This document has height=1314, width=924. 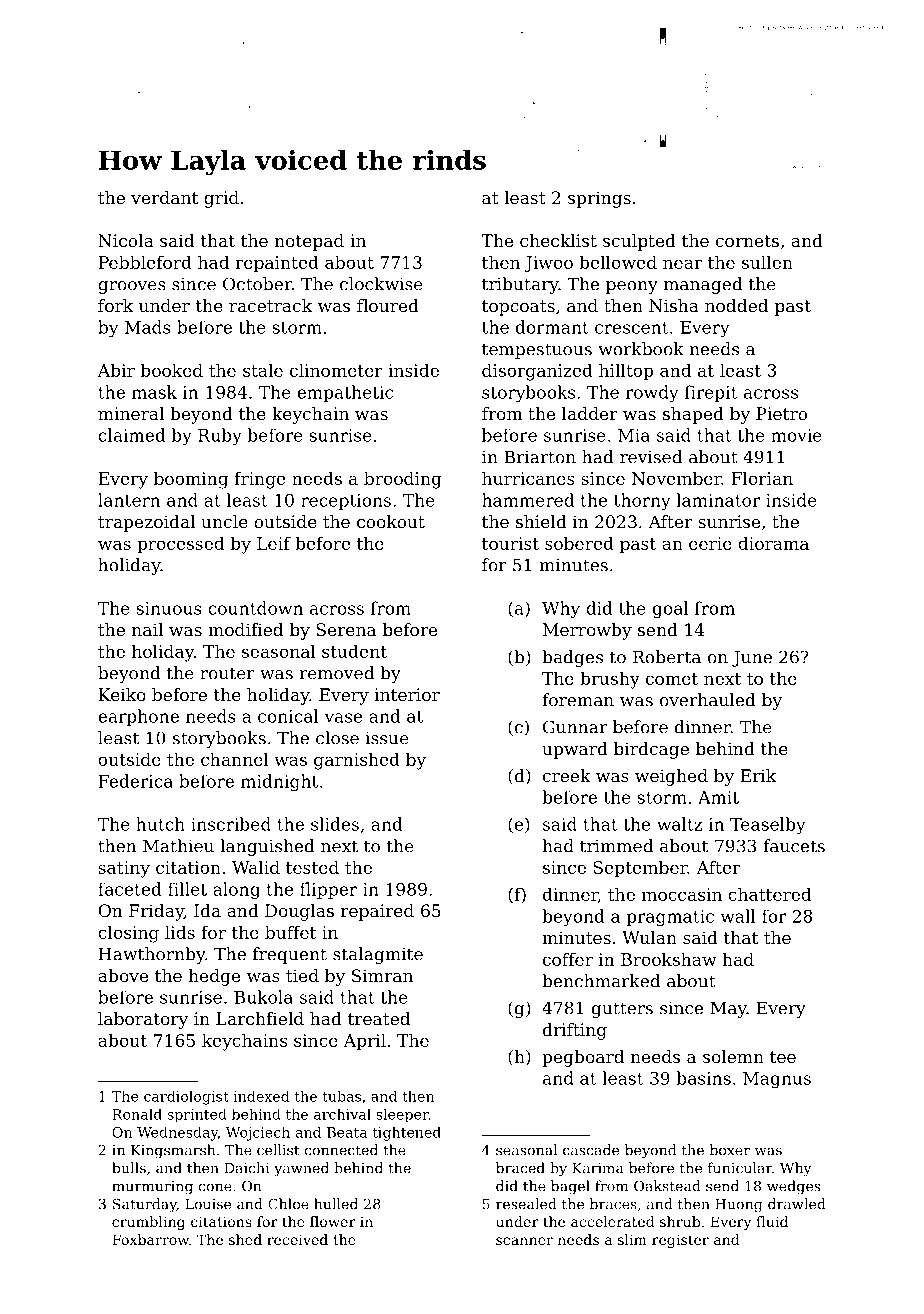 I want to click on fluid, so click(x=772, y=1221).
